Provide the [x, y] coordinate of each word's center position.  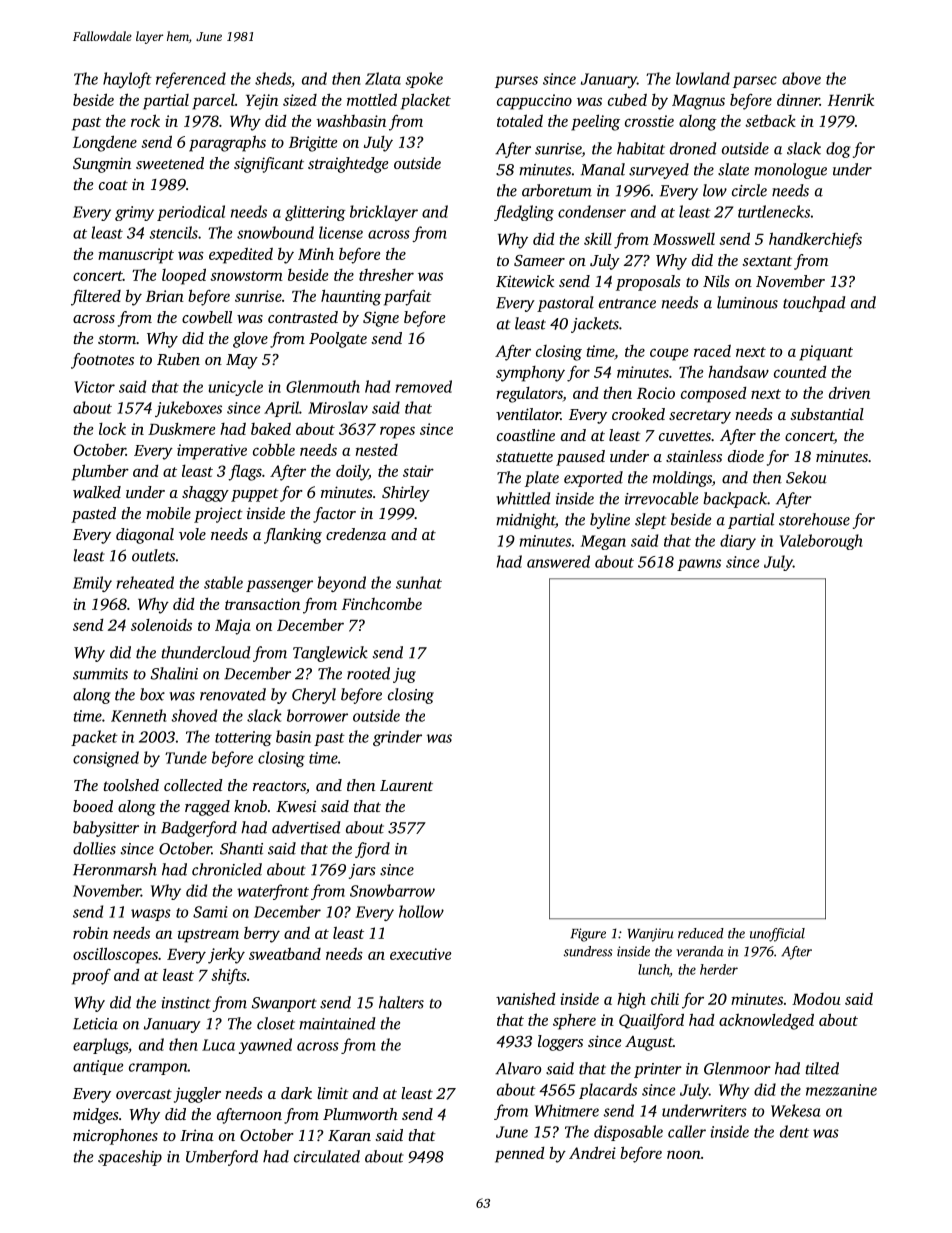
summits [100, 674]
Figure [588, 935]
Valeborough [821, 542]
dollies [94, 848]
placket [426, 101]
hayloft [127, 80]
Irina [197, 1135]
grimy [134, 213]
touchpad [814, 304]
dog [838, 150]
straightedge [348, 165]
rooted [368, 673]
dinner [798, 99]
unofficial [777, 935]
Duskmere [182, 429]
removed [424, 386]
